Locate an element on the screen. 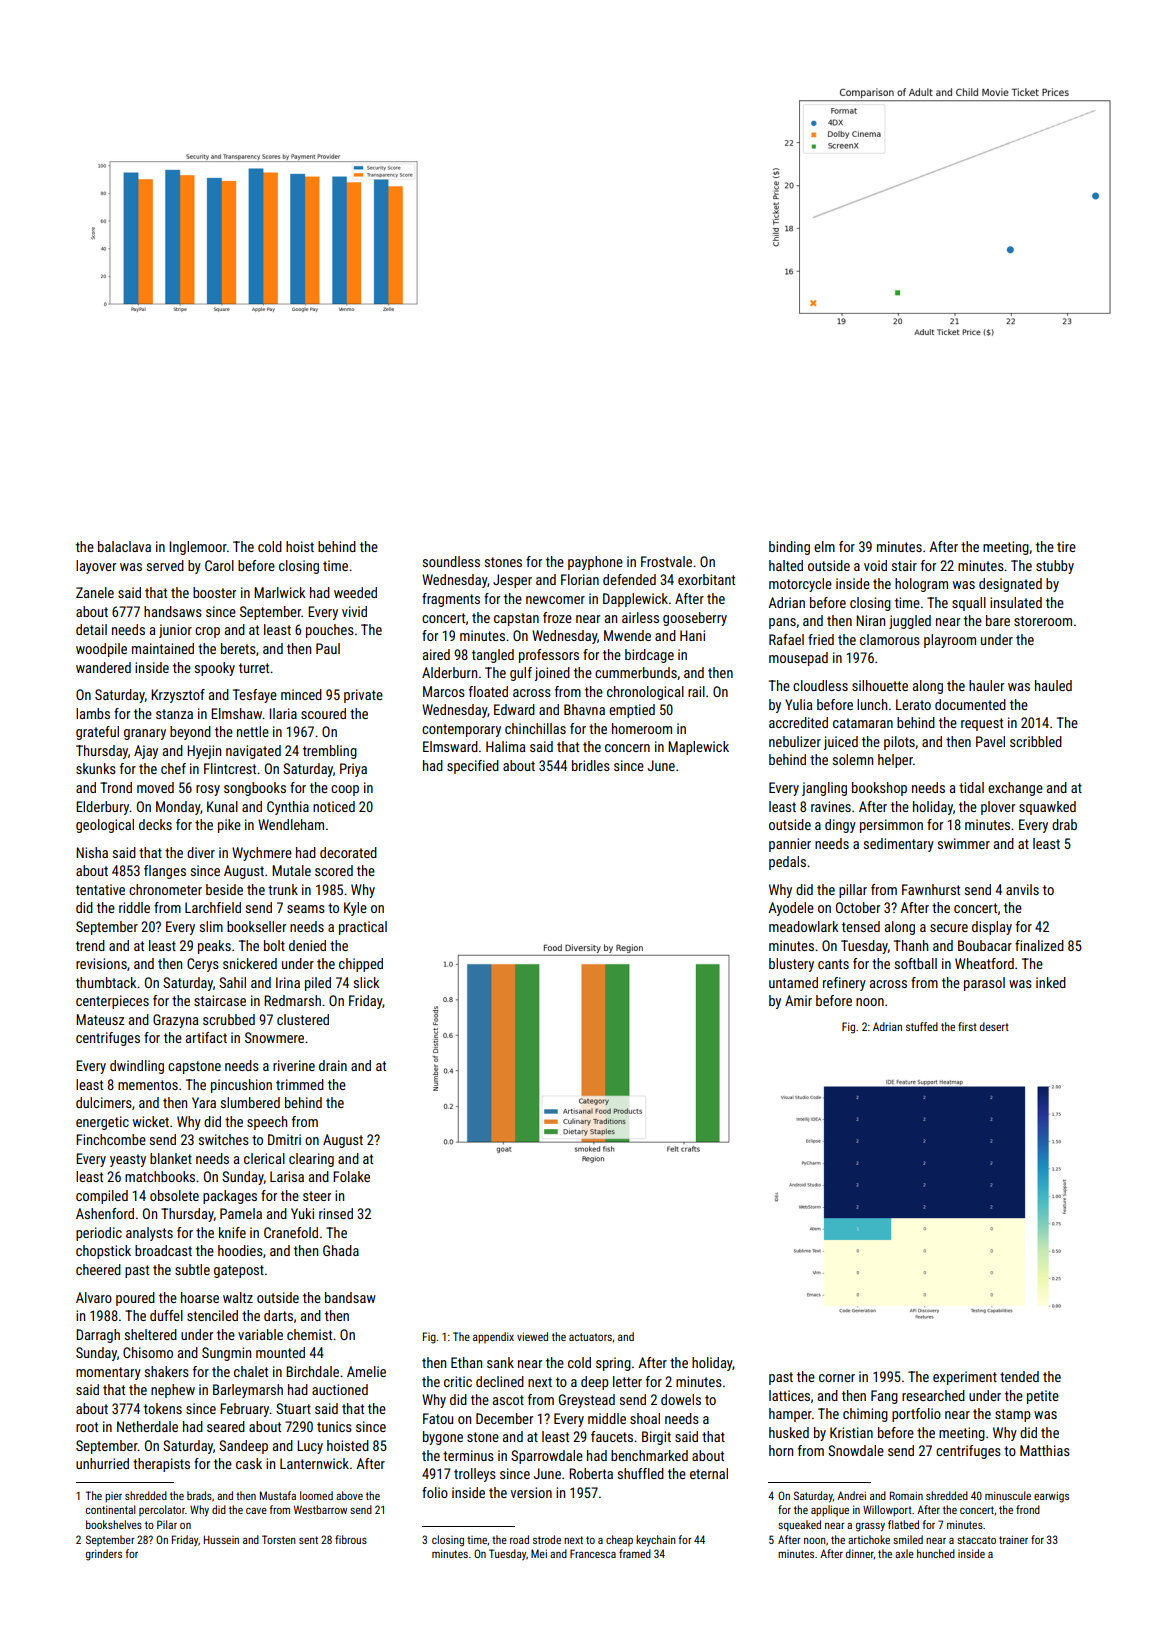 The image size is (1158, 1638). bridles is located at coordinates (591, 765).
